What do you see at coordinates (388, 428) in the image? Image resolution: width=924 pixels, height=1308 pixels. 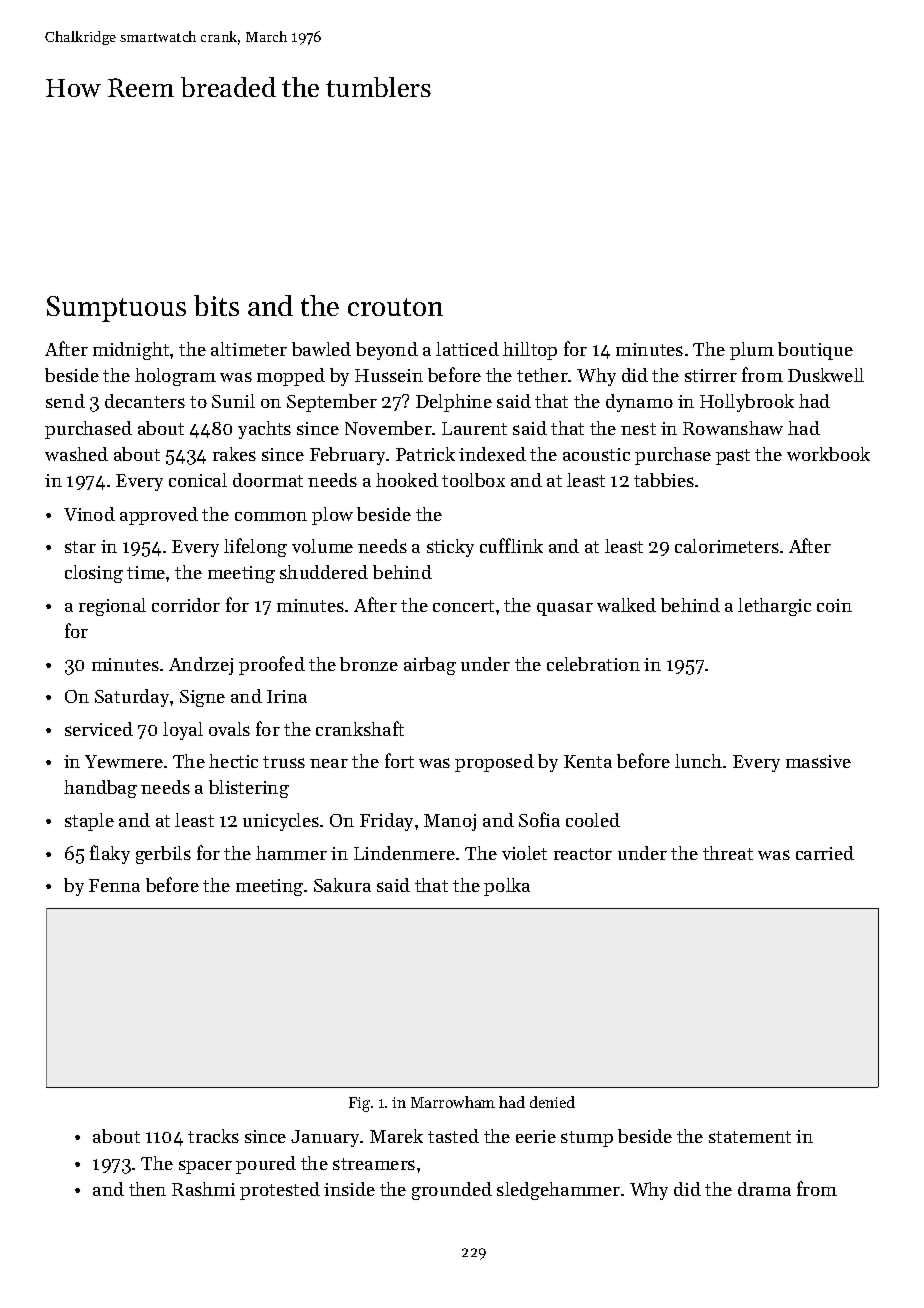 I see `November` at bounding box center [388, 428].
